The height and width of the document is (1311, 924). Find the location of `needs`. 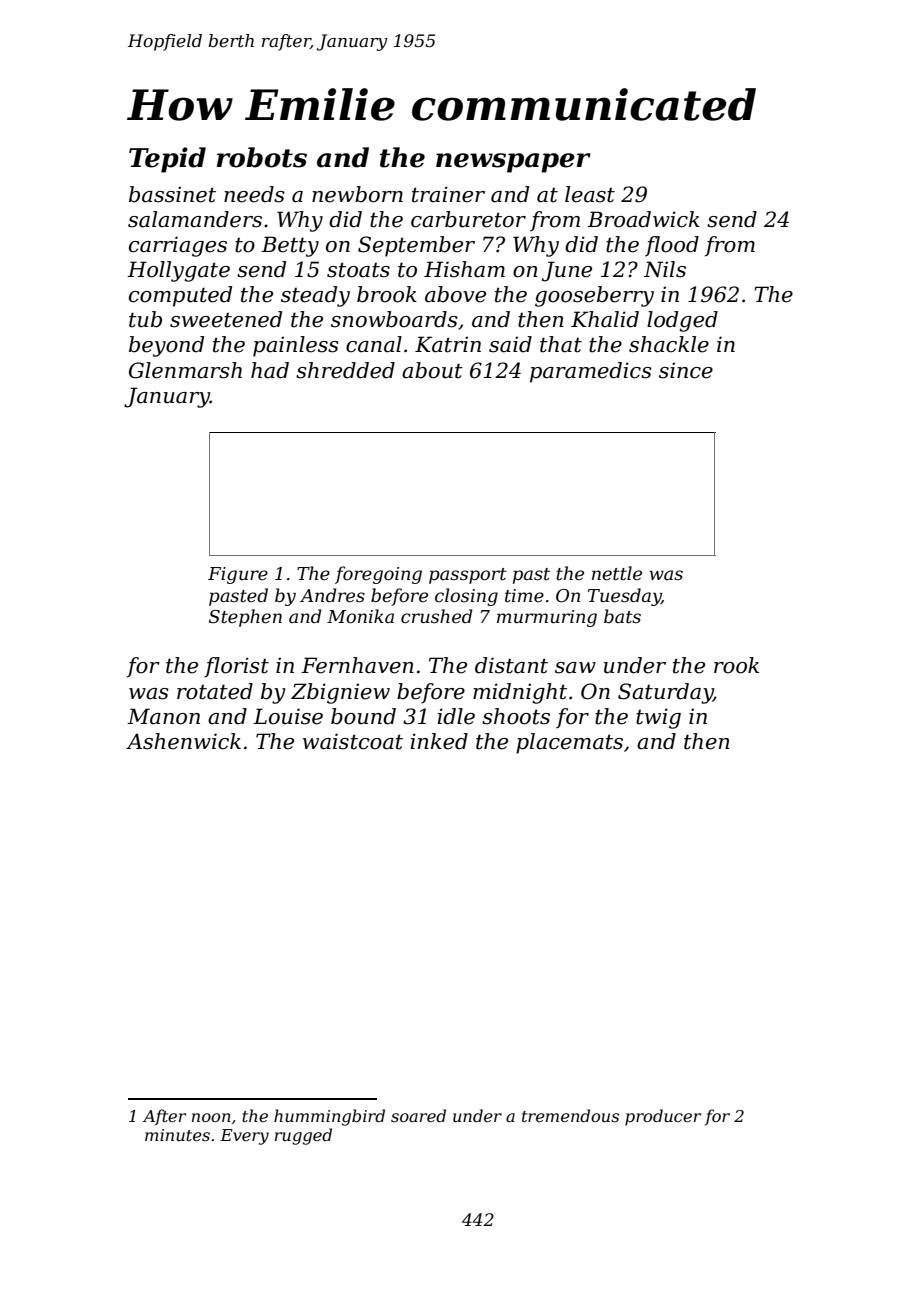

needs is located at coordinates (254, 194).
